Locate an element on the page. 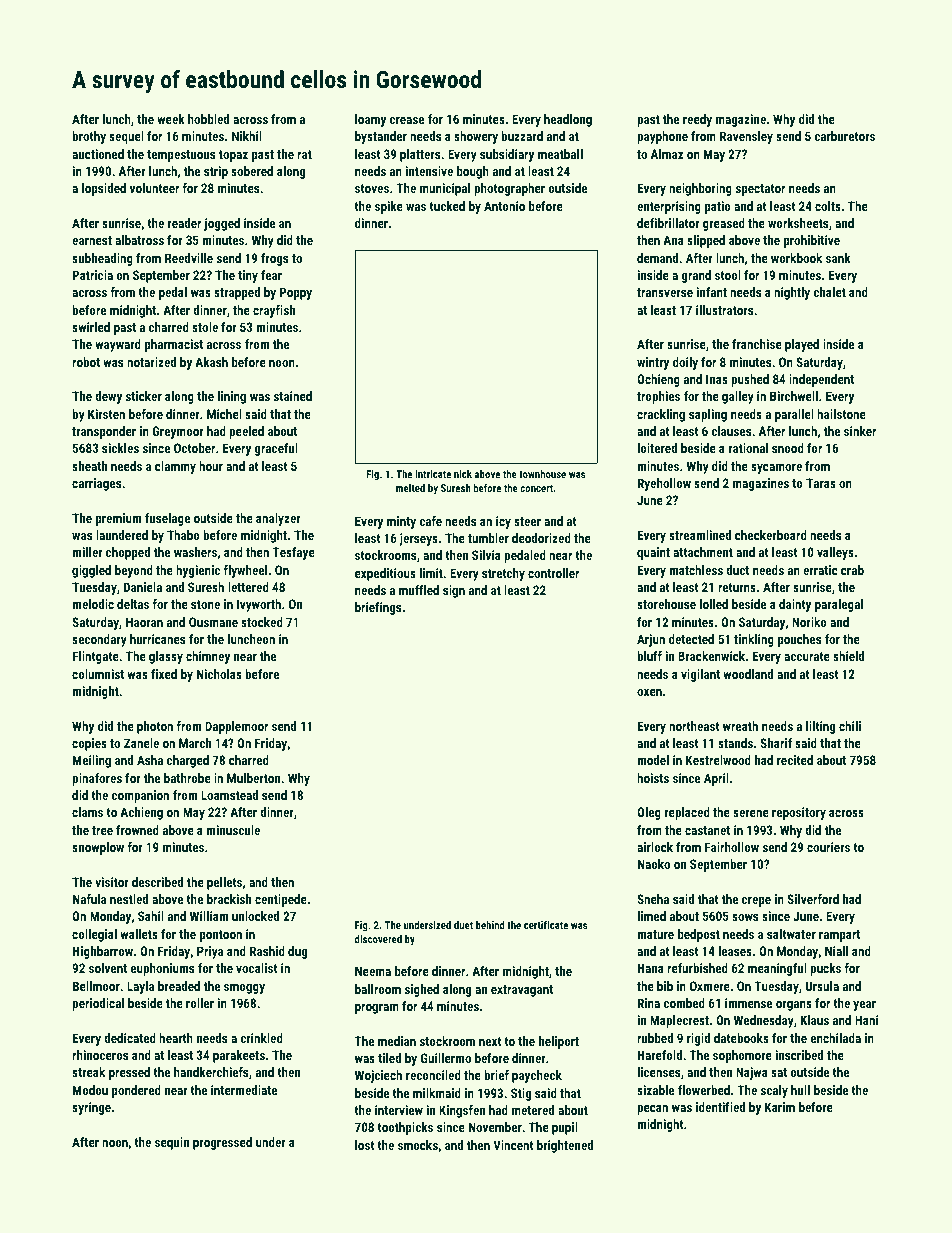 This page has width=952, height=1233. Antonio is located at coordinates (504, 206).
